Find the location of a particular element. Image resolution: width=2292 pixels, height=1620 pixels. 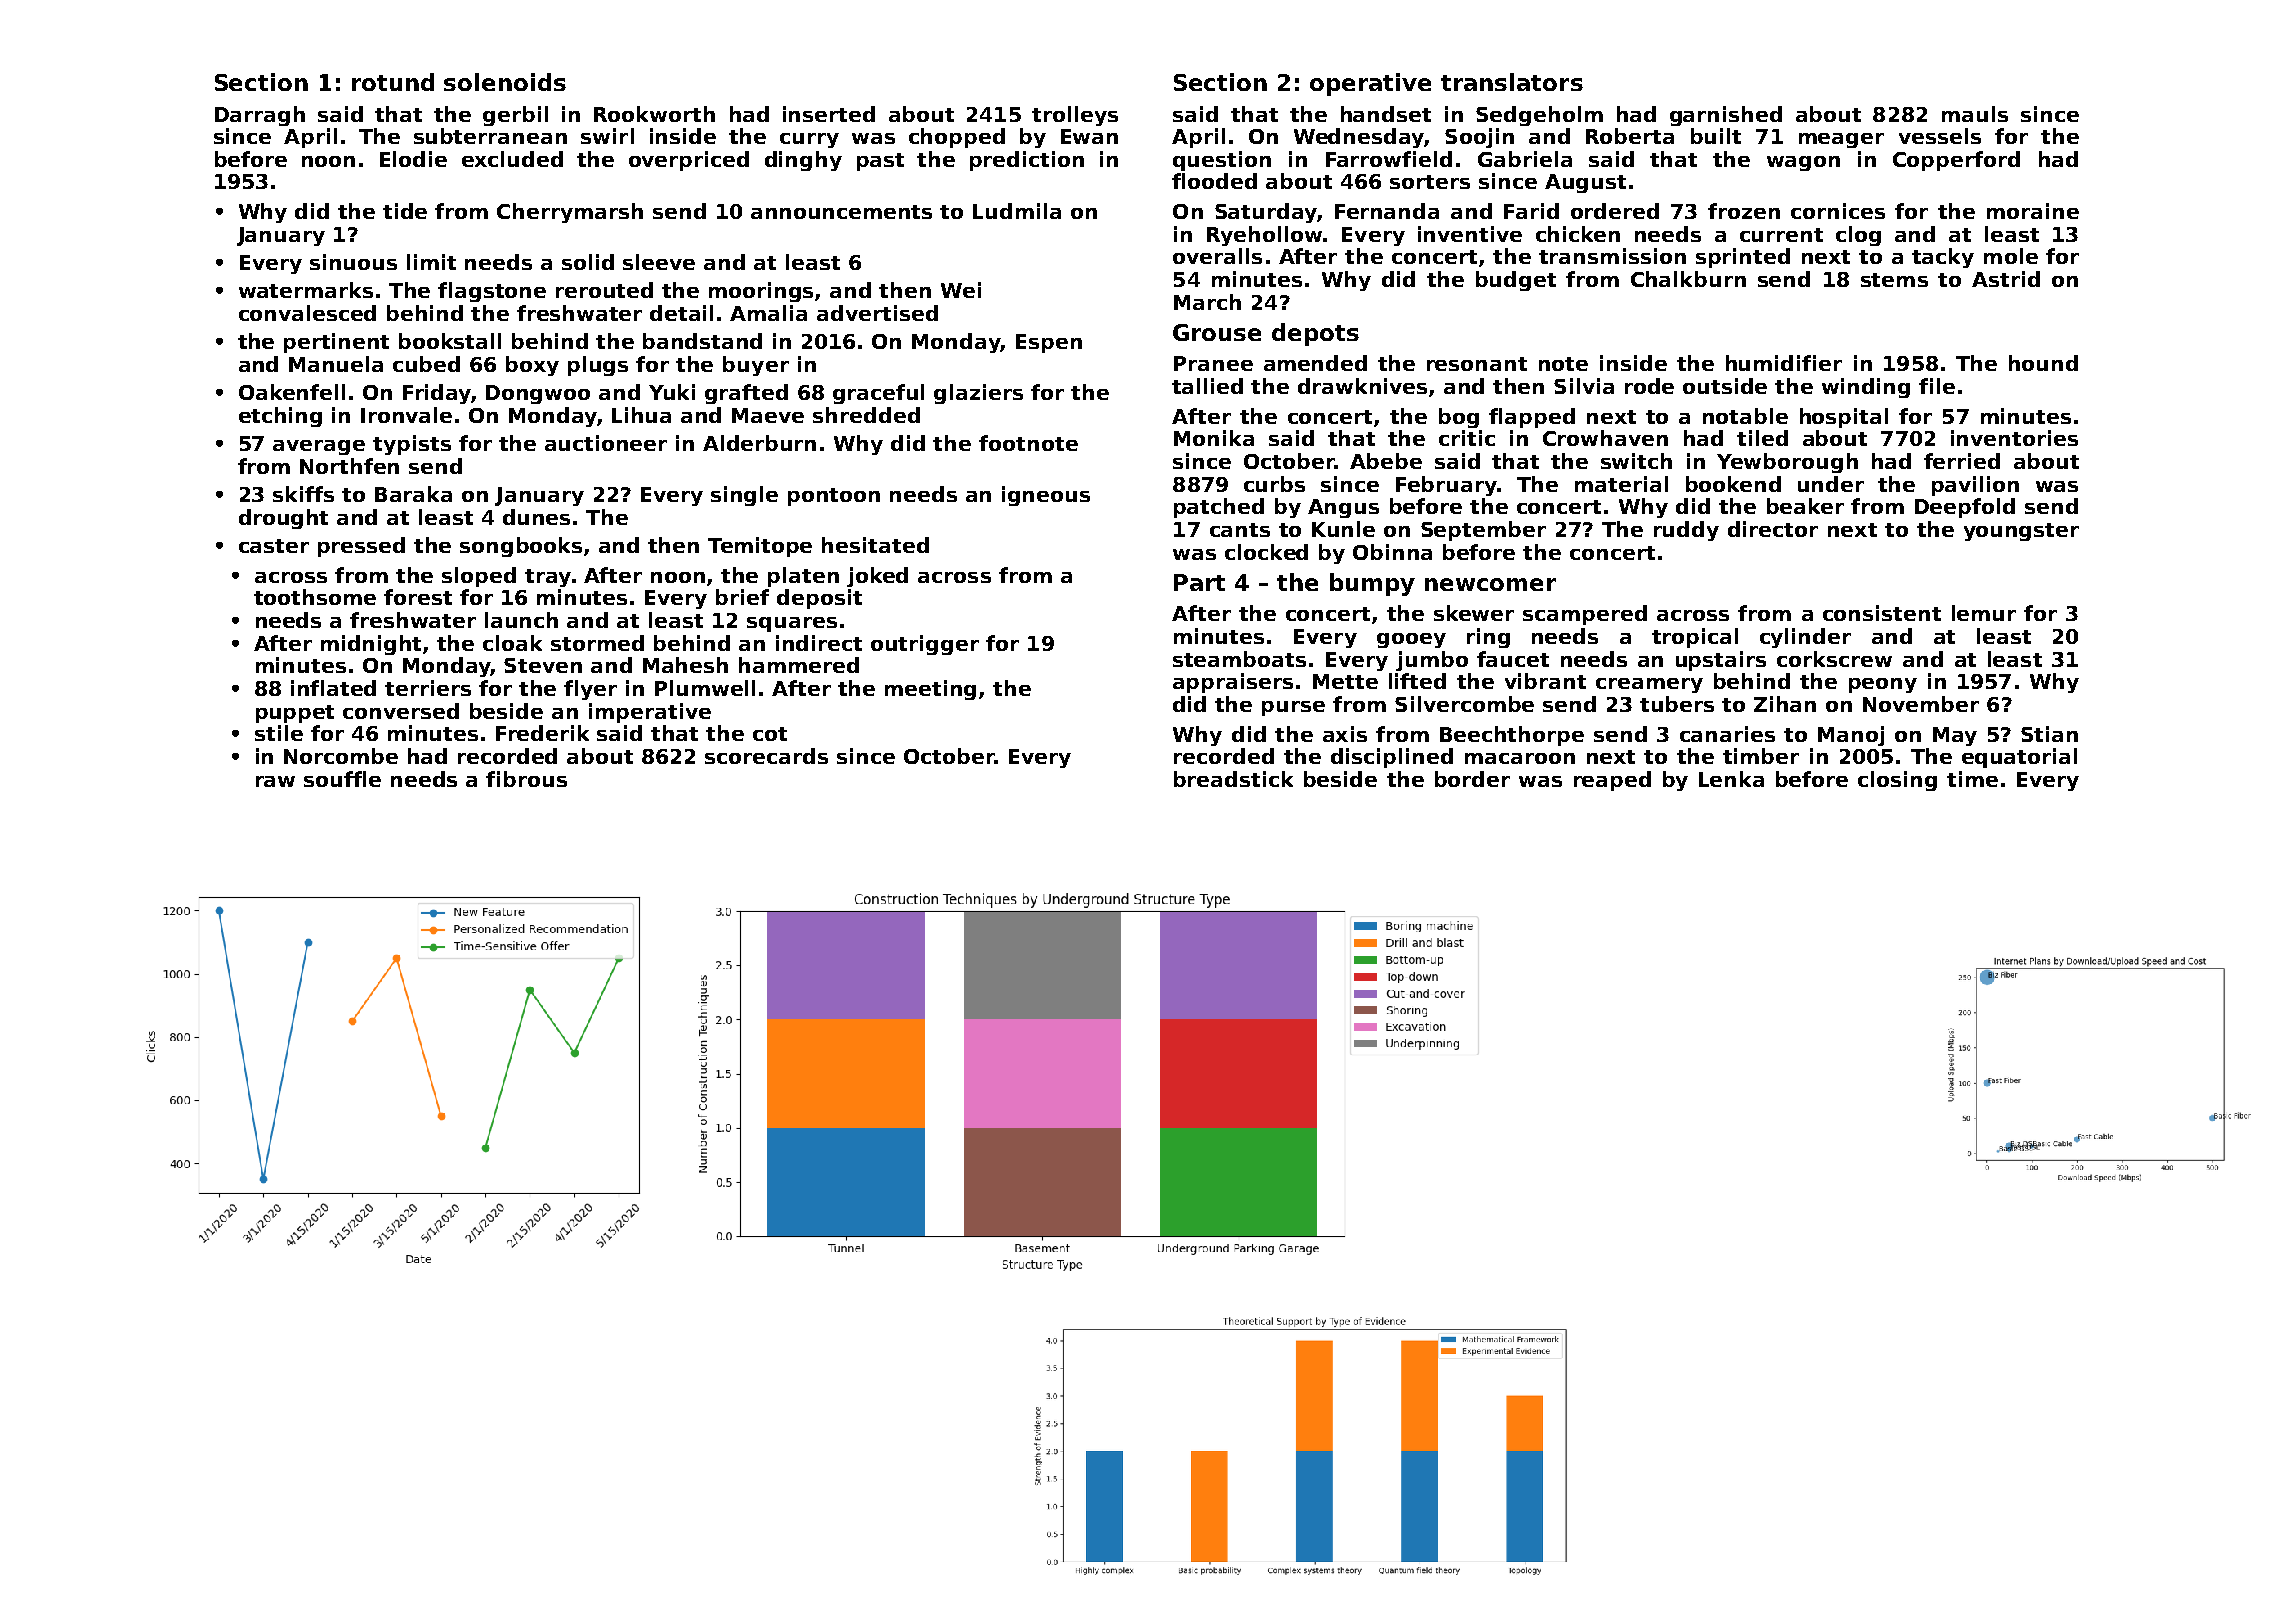

Kunle is located at coordinates (1343, 529).
